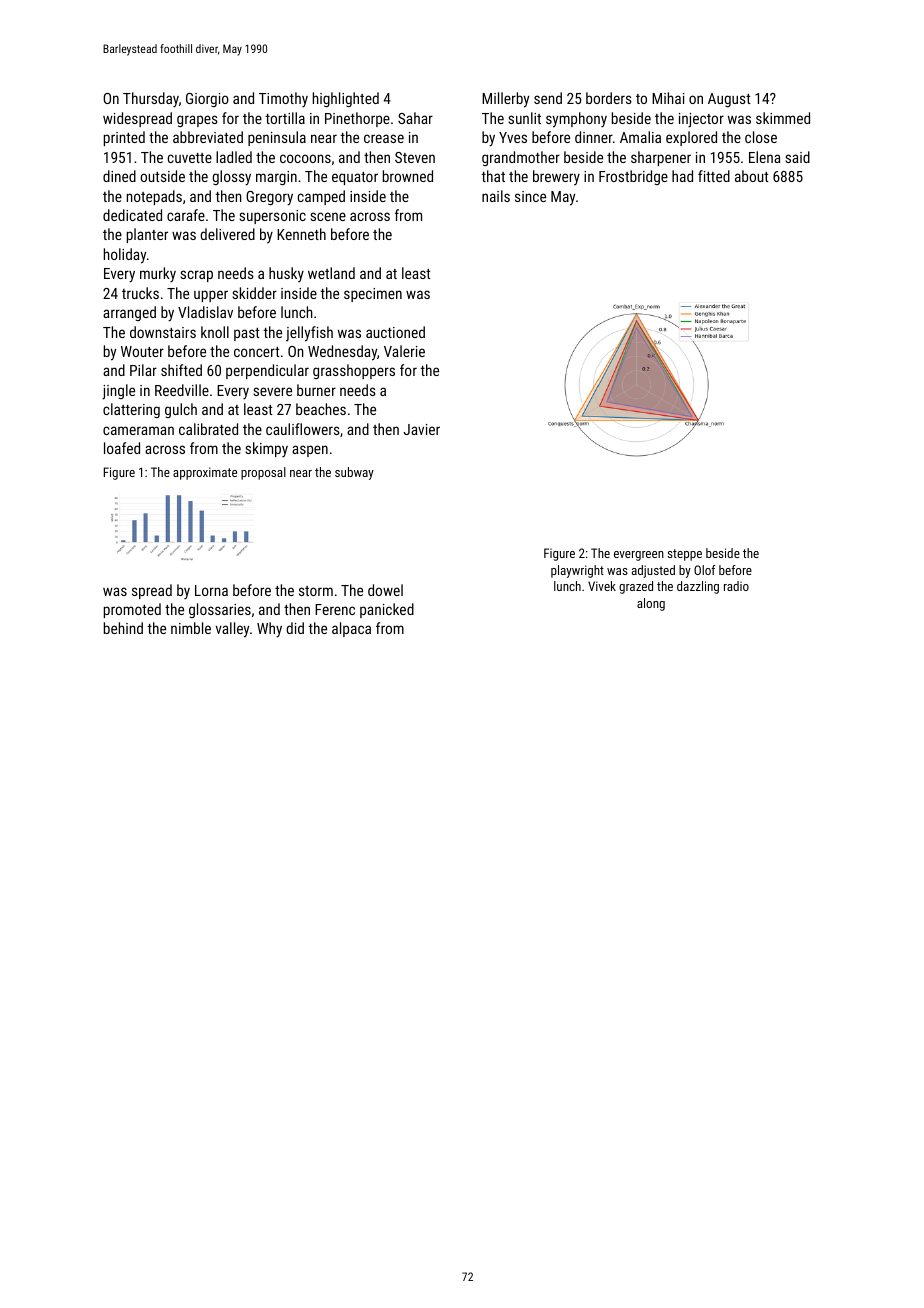 The width and height of the document is (924, 1308). What do you see at coordinates (395, 332) in the document?
I see `auctioned` at bounding box center [395, 332].
